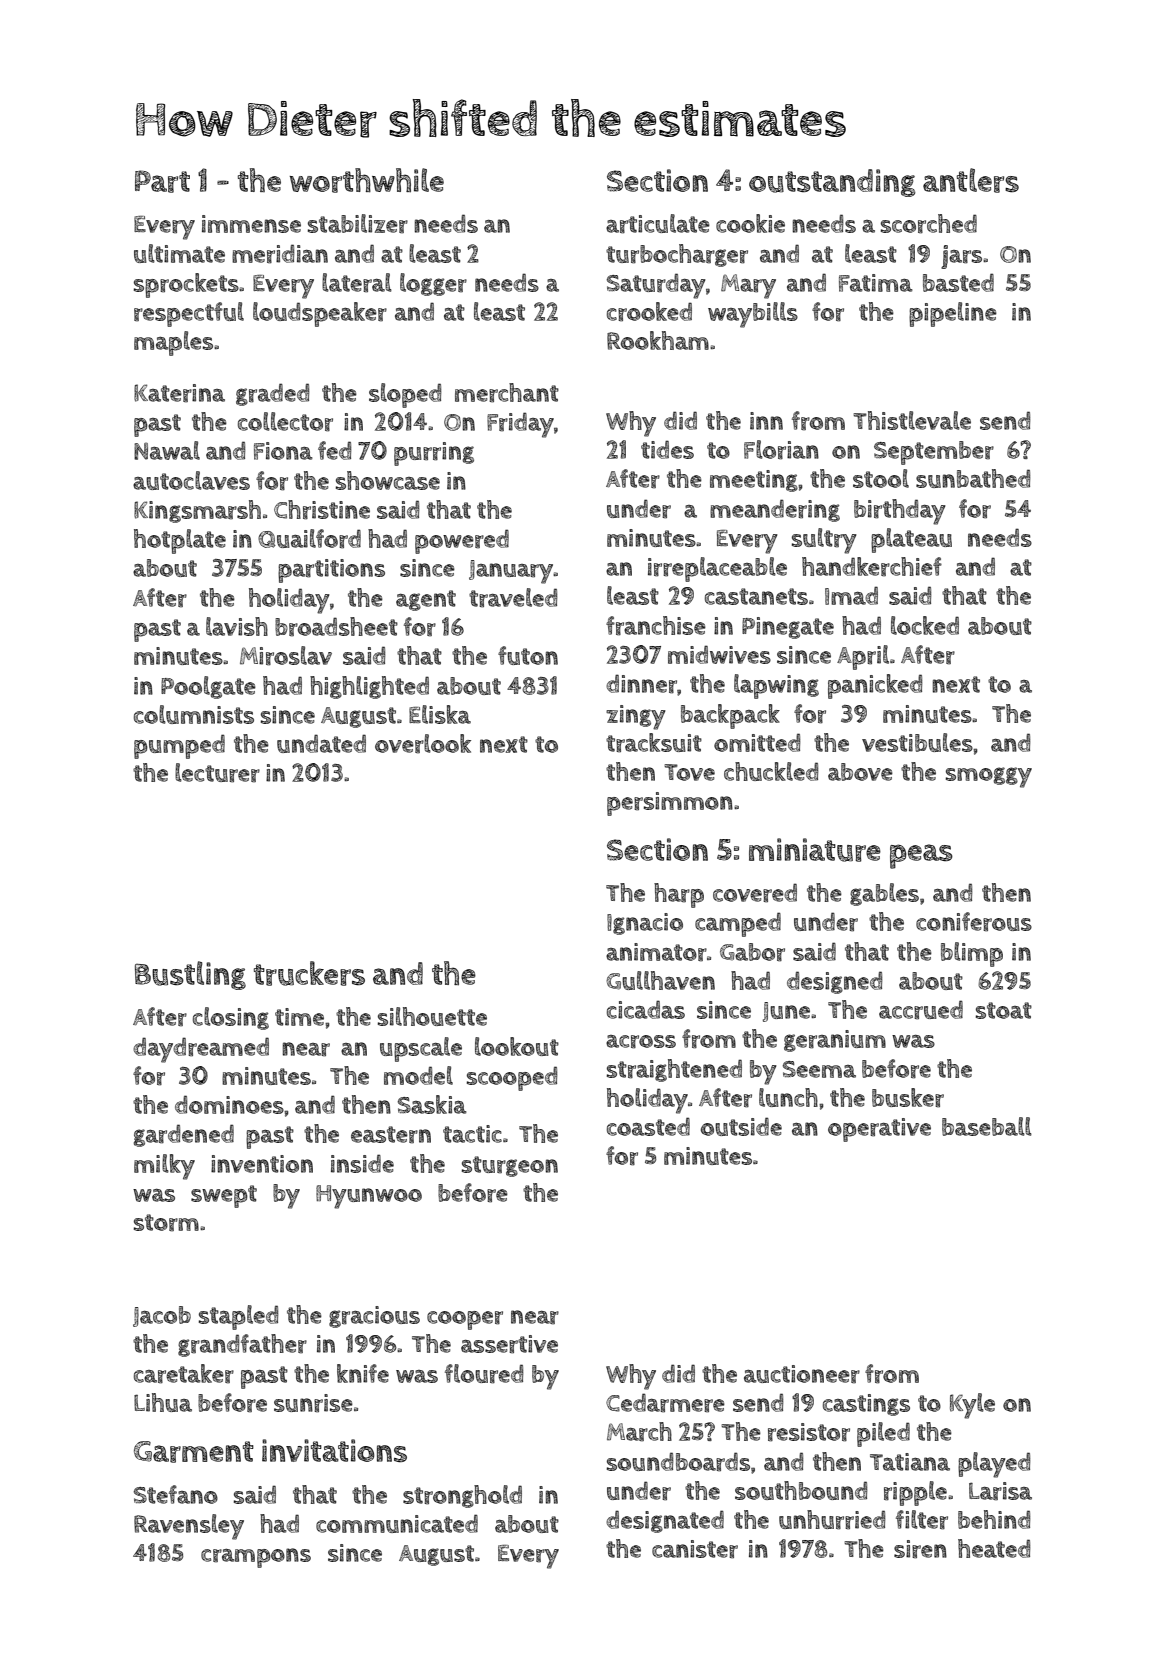  What do you see at coordinates (649, 312) in the screenshot?
I see `crooked` at bounding box center [649, 312].
